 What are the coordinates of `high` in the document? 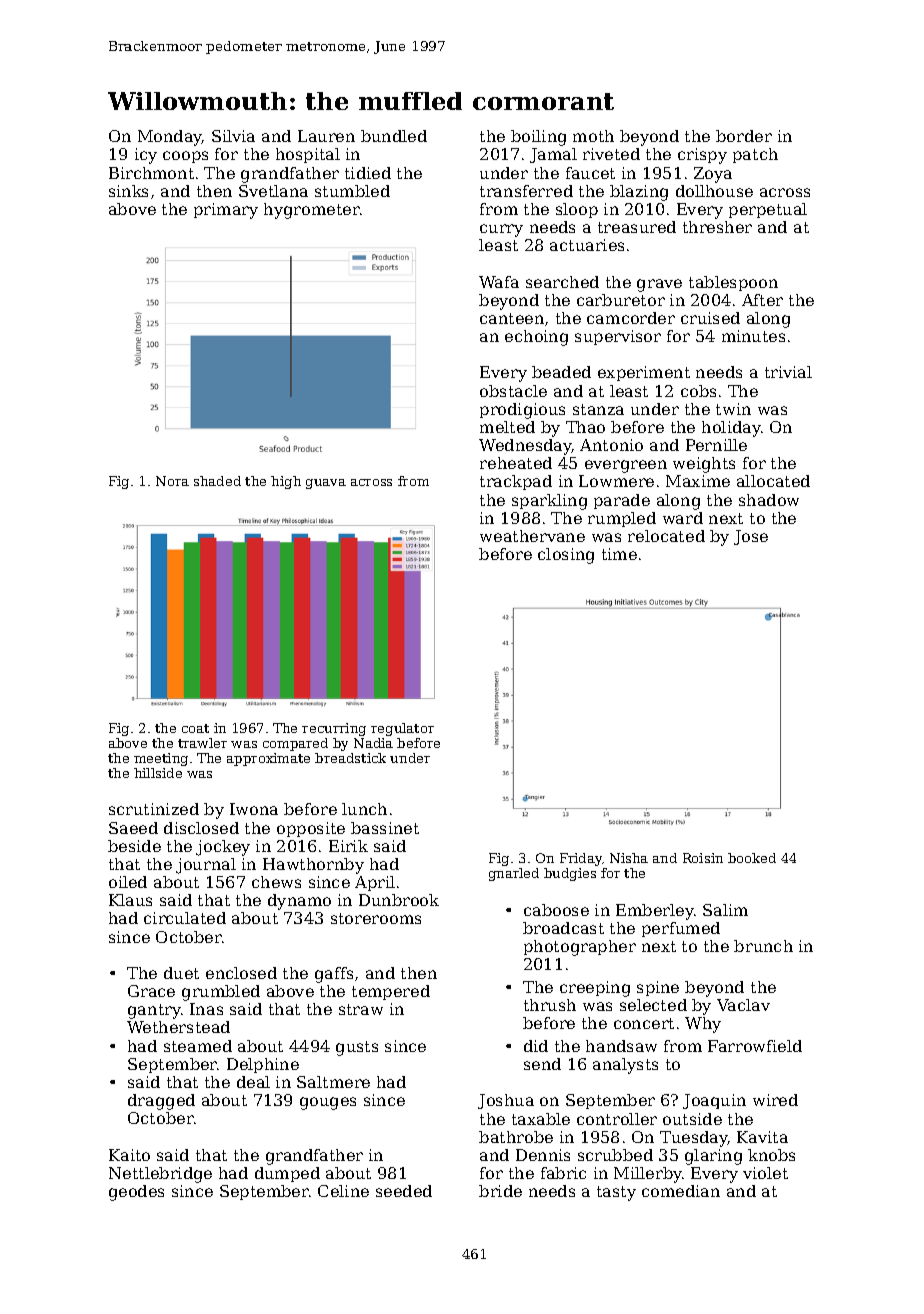 It's located at (286, 482).
